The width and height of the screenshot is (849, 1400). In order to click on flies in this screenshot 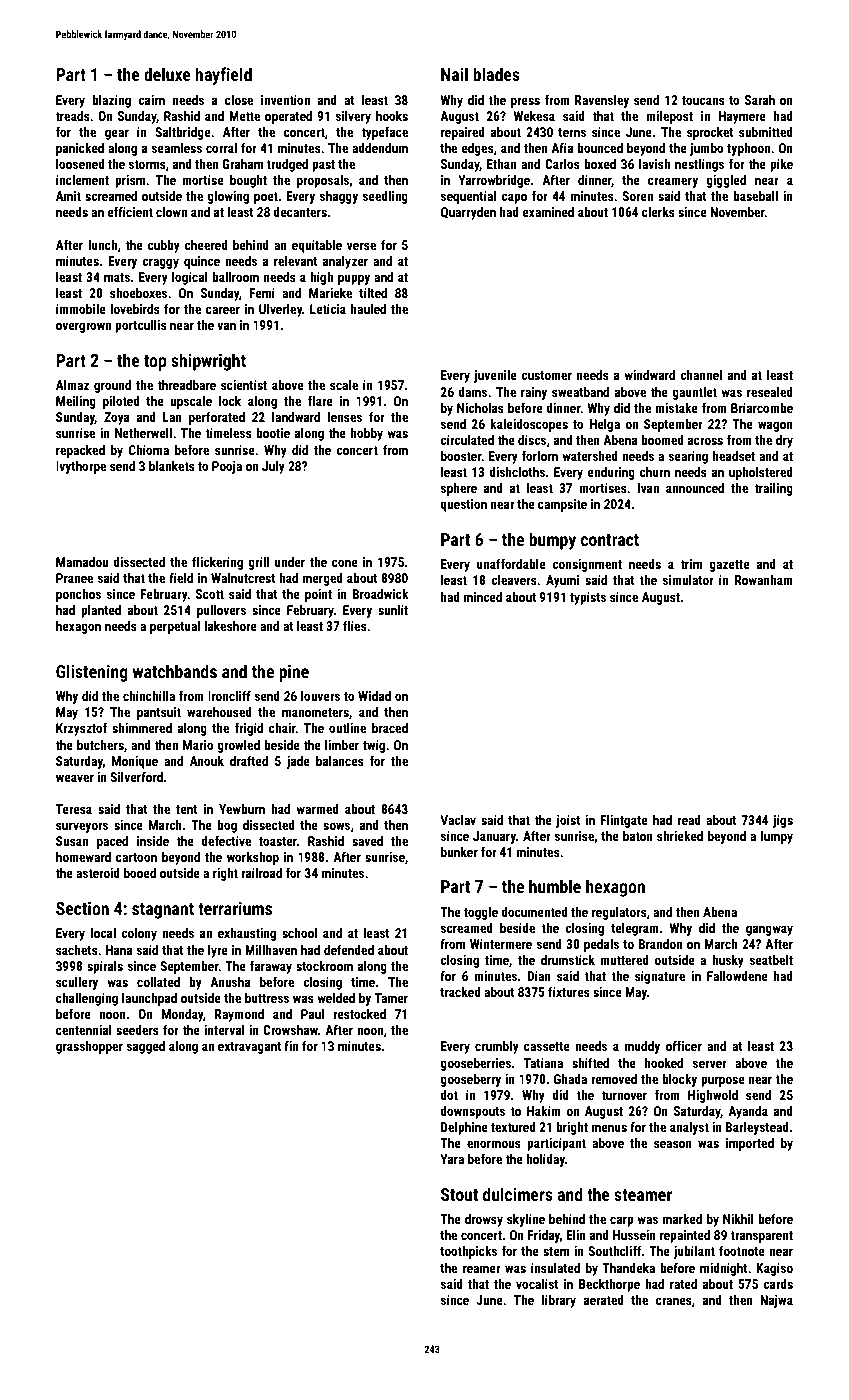, I will do `click(355, 625)`.
